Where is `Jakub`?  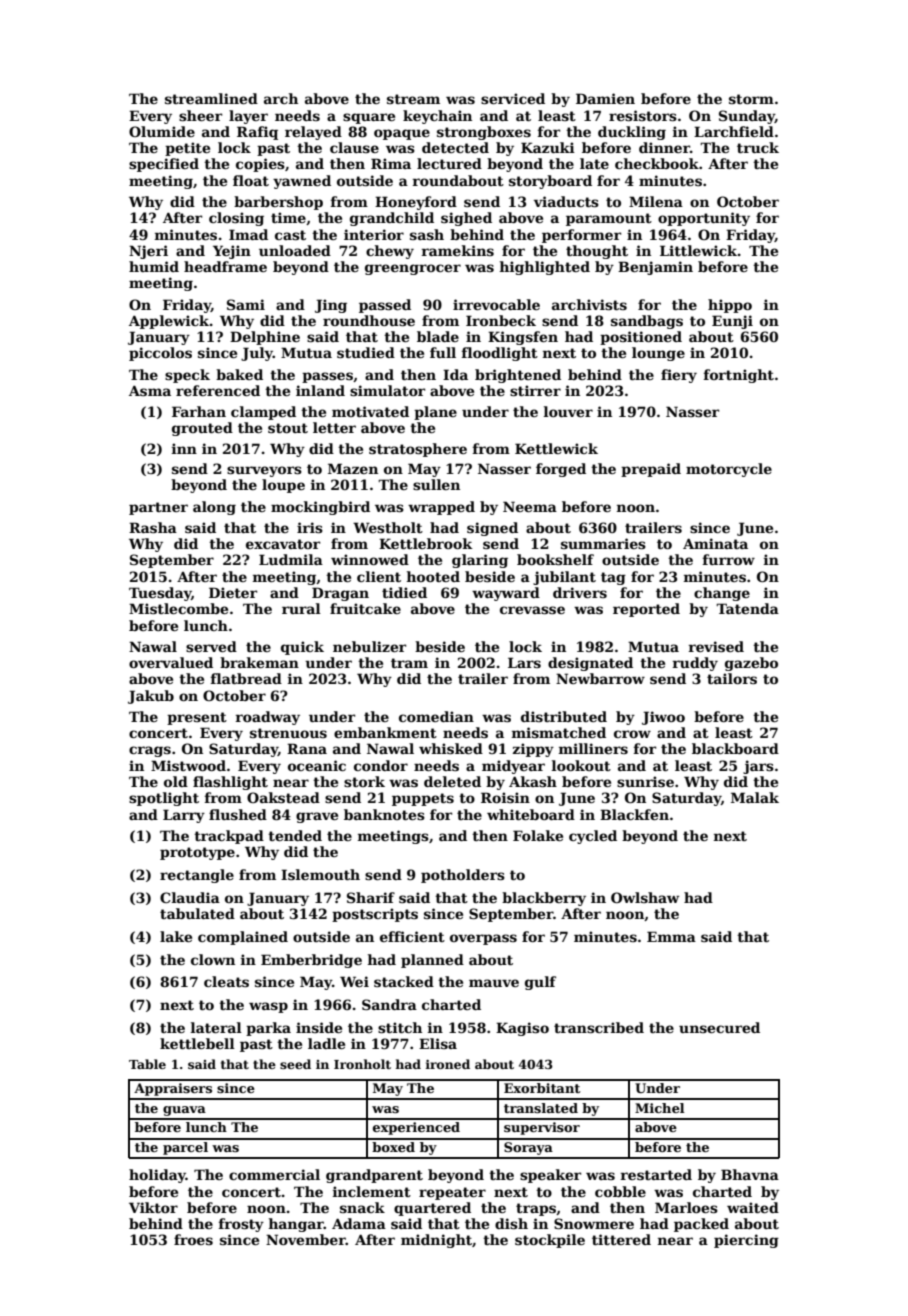
Jakub is located at coordinates (151, 697).
